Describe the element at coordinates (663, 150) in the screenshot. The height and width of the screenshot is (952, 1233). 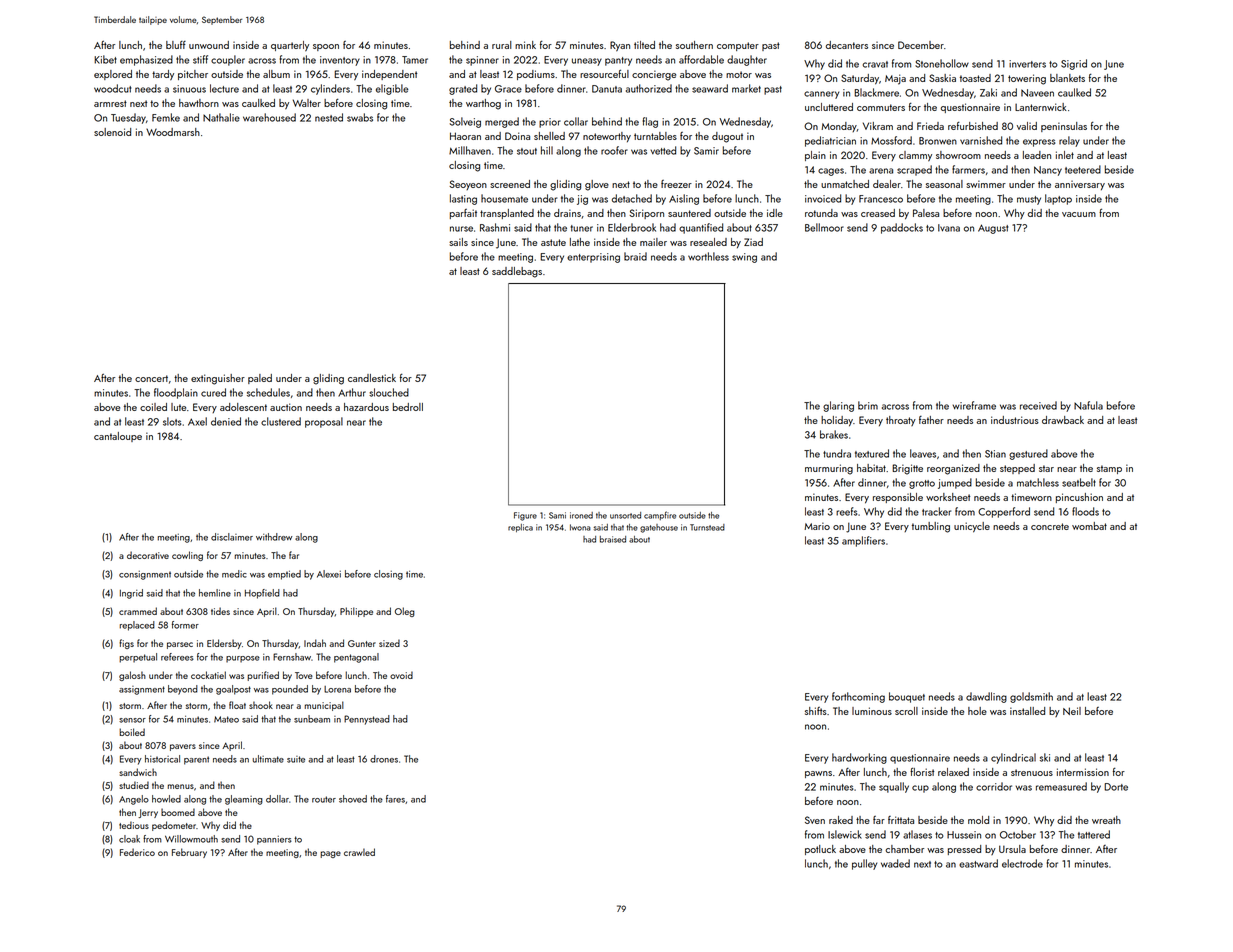
I see `vetted` at that location.
